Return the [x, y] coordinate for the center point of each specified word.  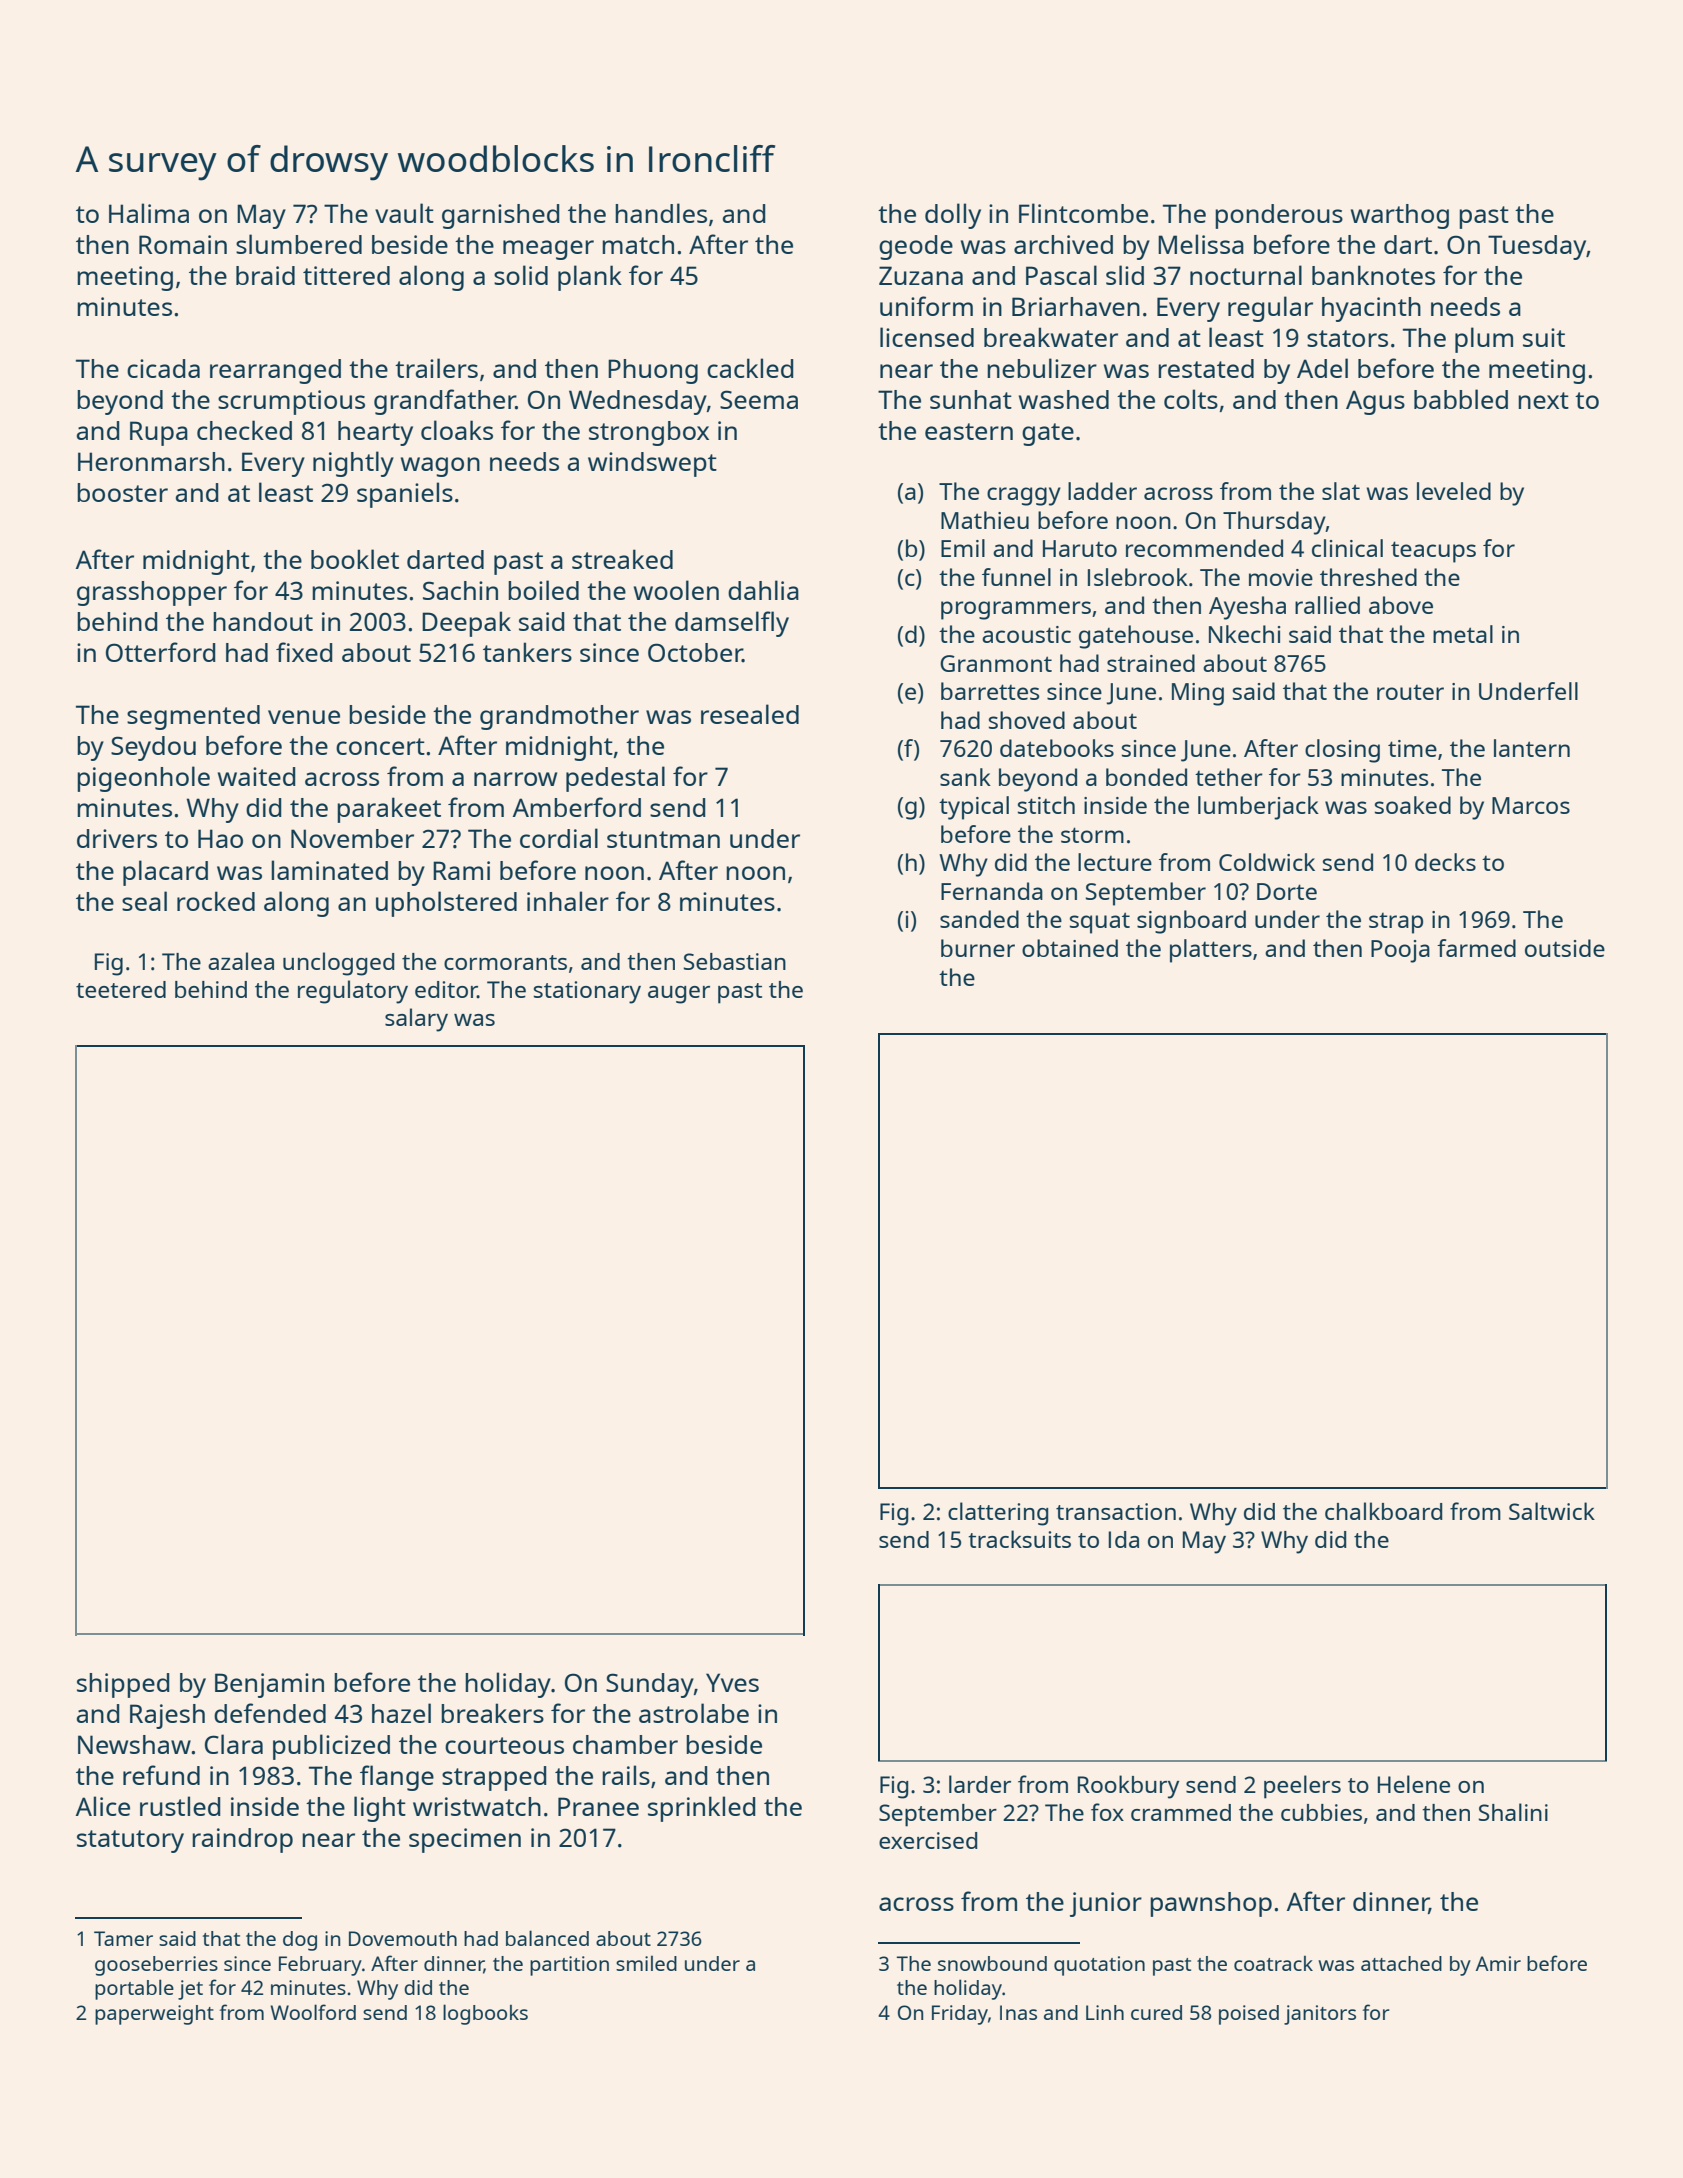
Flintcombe [1083, 213]
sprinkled [702, 1809]
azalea [241, 961]
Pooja [1400, 951]
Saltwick [1552, 1511]
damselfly [732, 624]
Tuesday [1537, 247]
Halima [149, 213]
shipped [123, 1685]
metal [1463, 634]
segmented [193, 717]
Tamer [123, 1938]
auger [679, 995]
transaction [1116, 1511]
